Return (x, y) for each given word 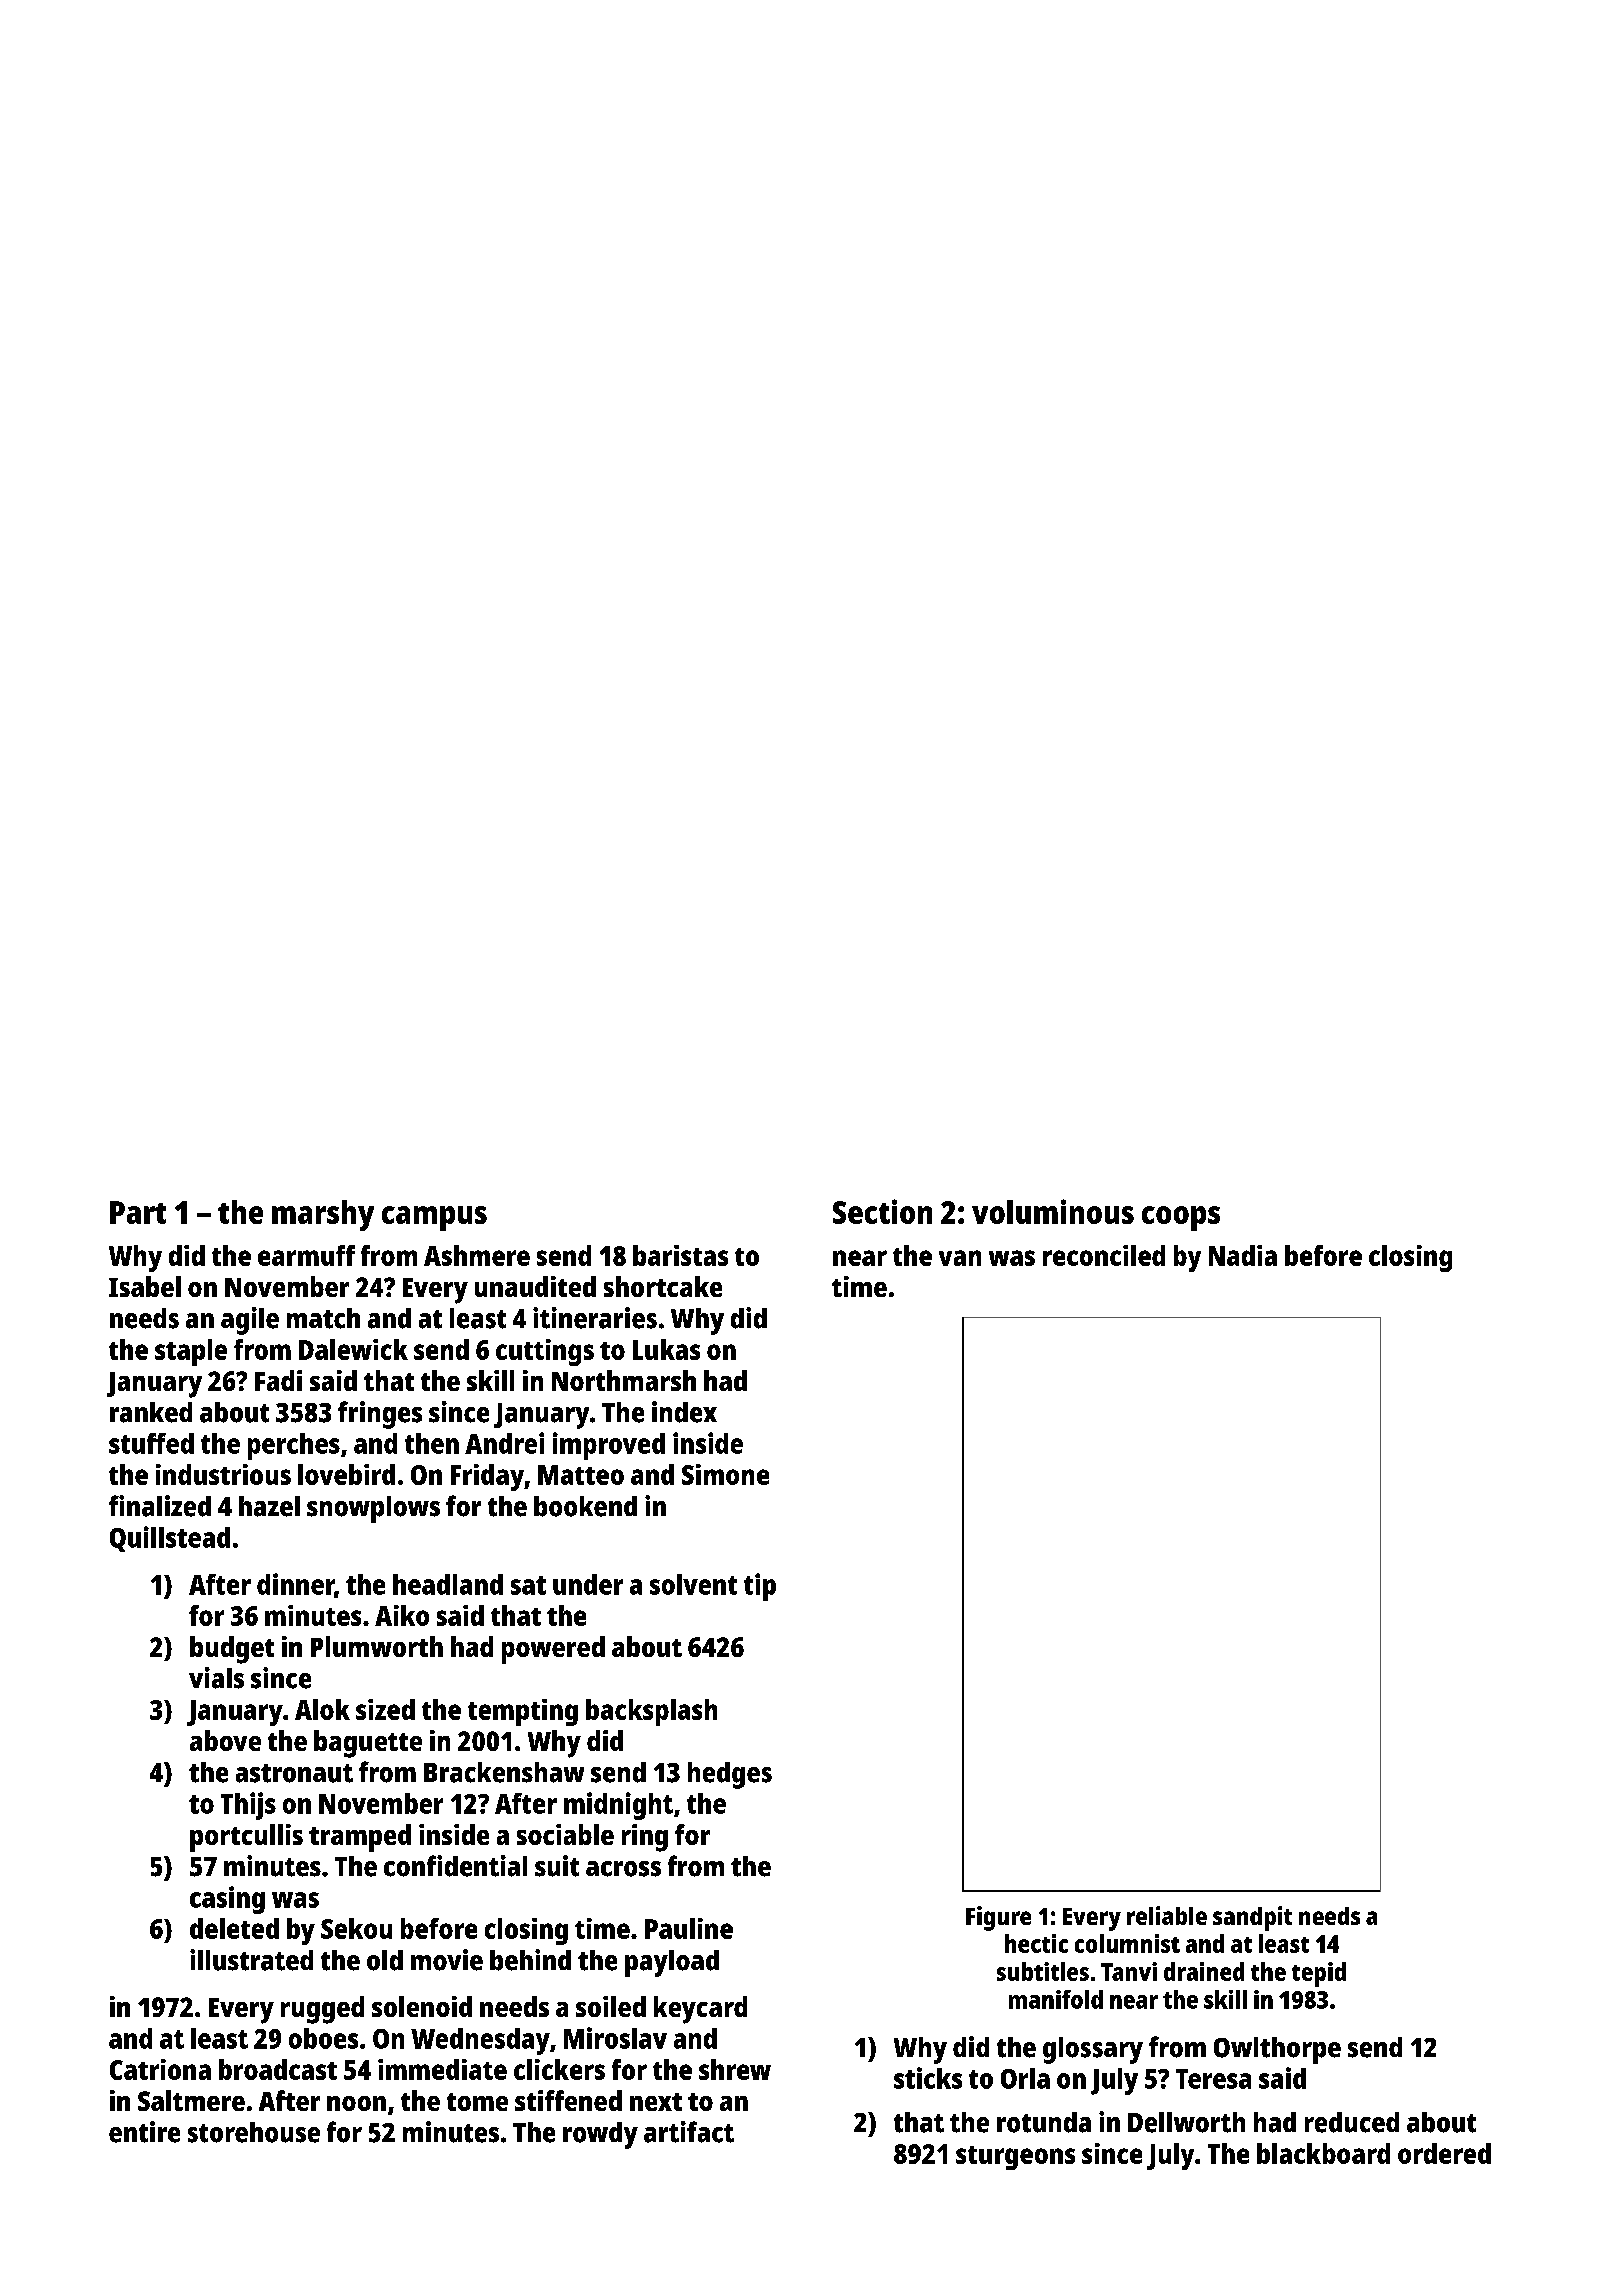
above (225, 1740)
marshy (323, 1215)
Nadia (1243, 1255)
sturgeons (1015, 2158)
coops (1181, 1218)
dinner (296, 1585)
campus (434, 1218)
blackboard (1323, 2153)
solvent (693, 1584)
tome (477, 2102)
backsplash (651, 1712)
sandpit (1252, 1918)
